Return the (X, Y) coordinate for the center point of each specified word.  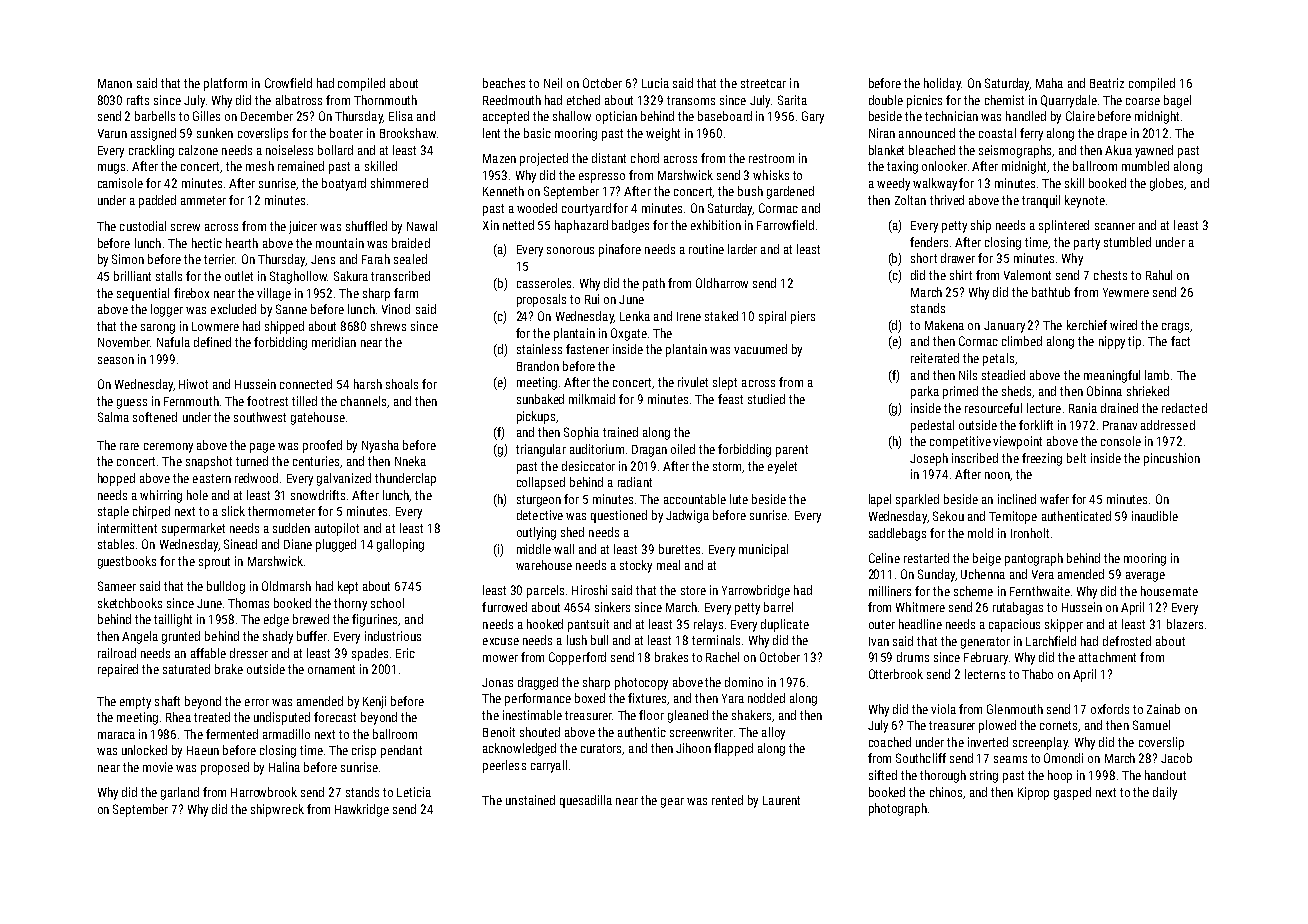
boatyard (344, 184)
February (986, 658)
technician (951, 116)
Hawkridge (362, 810)
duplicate (785, 625)
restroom (771, 158)
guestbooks (127, 562)
